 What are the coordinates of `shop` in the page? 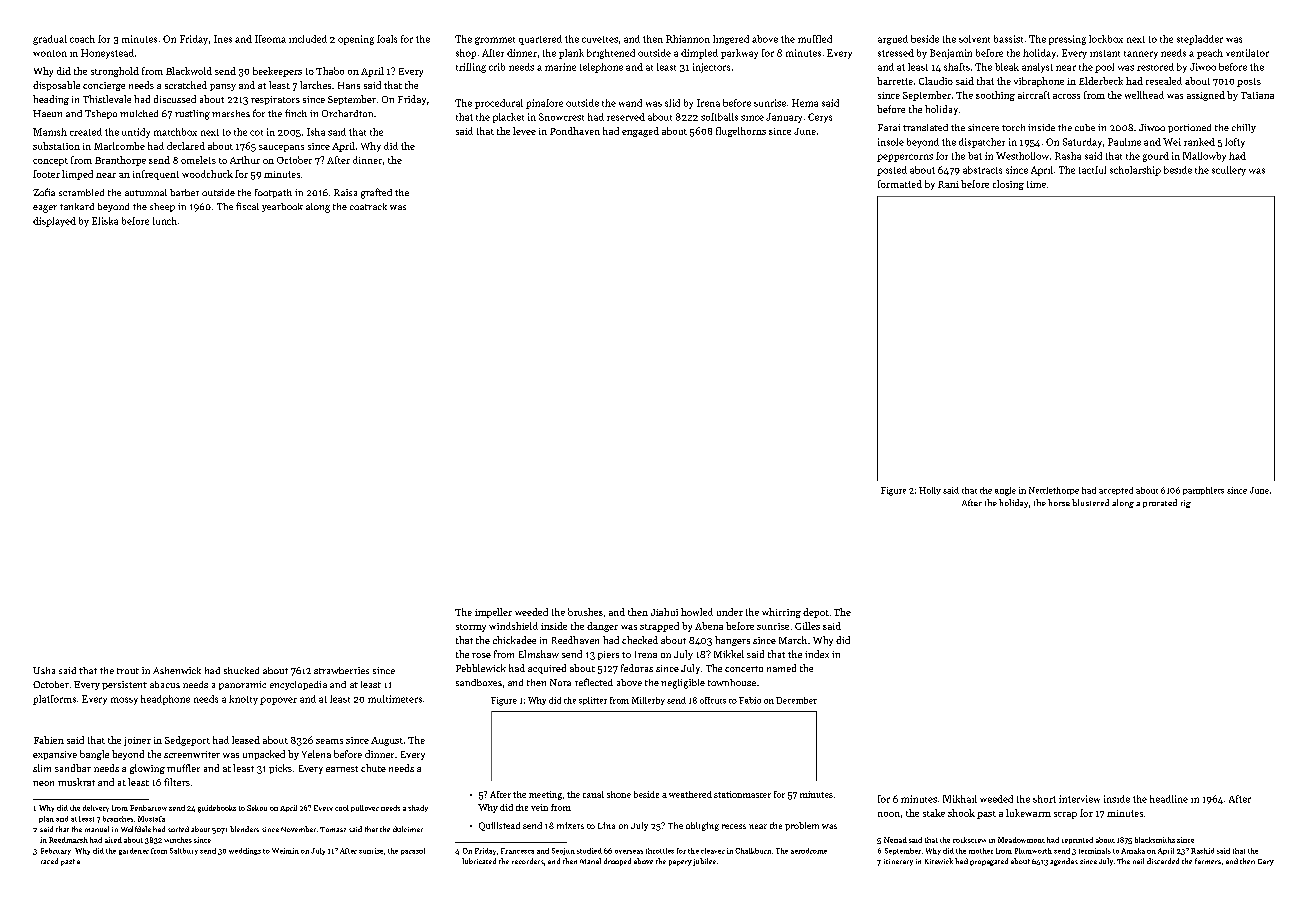 It's located at (466, 54).
